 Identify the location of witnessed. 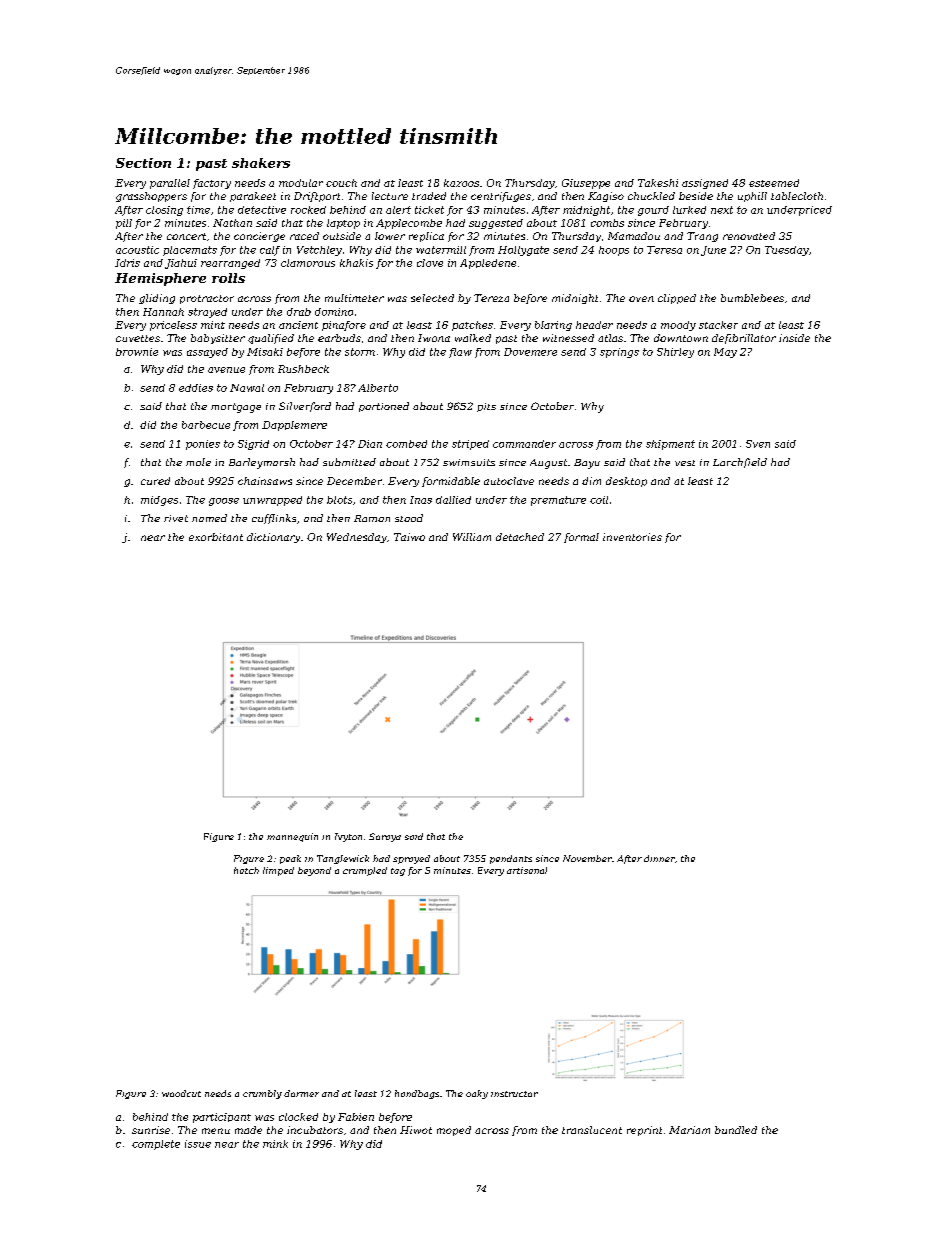
(568, 338).
